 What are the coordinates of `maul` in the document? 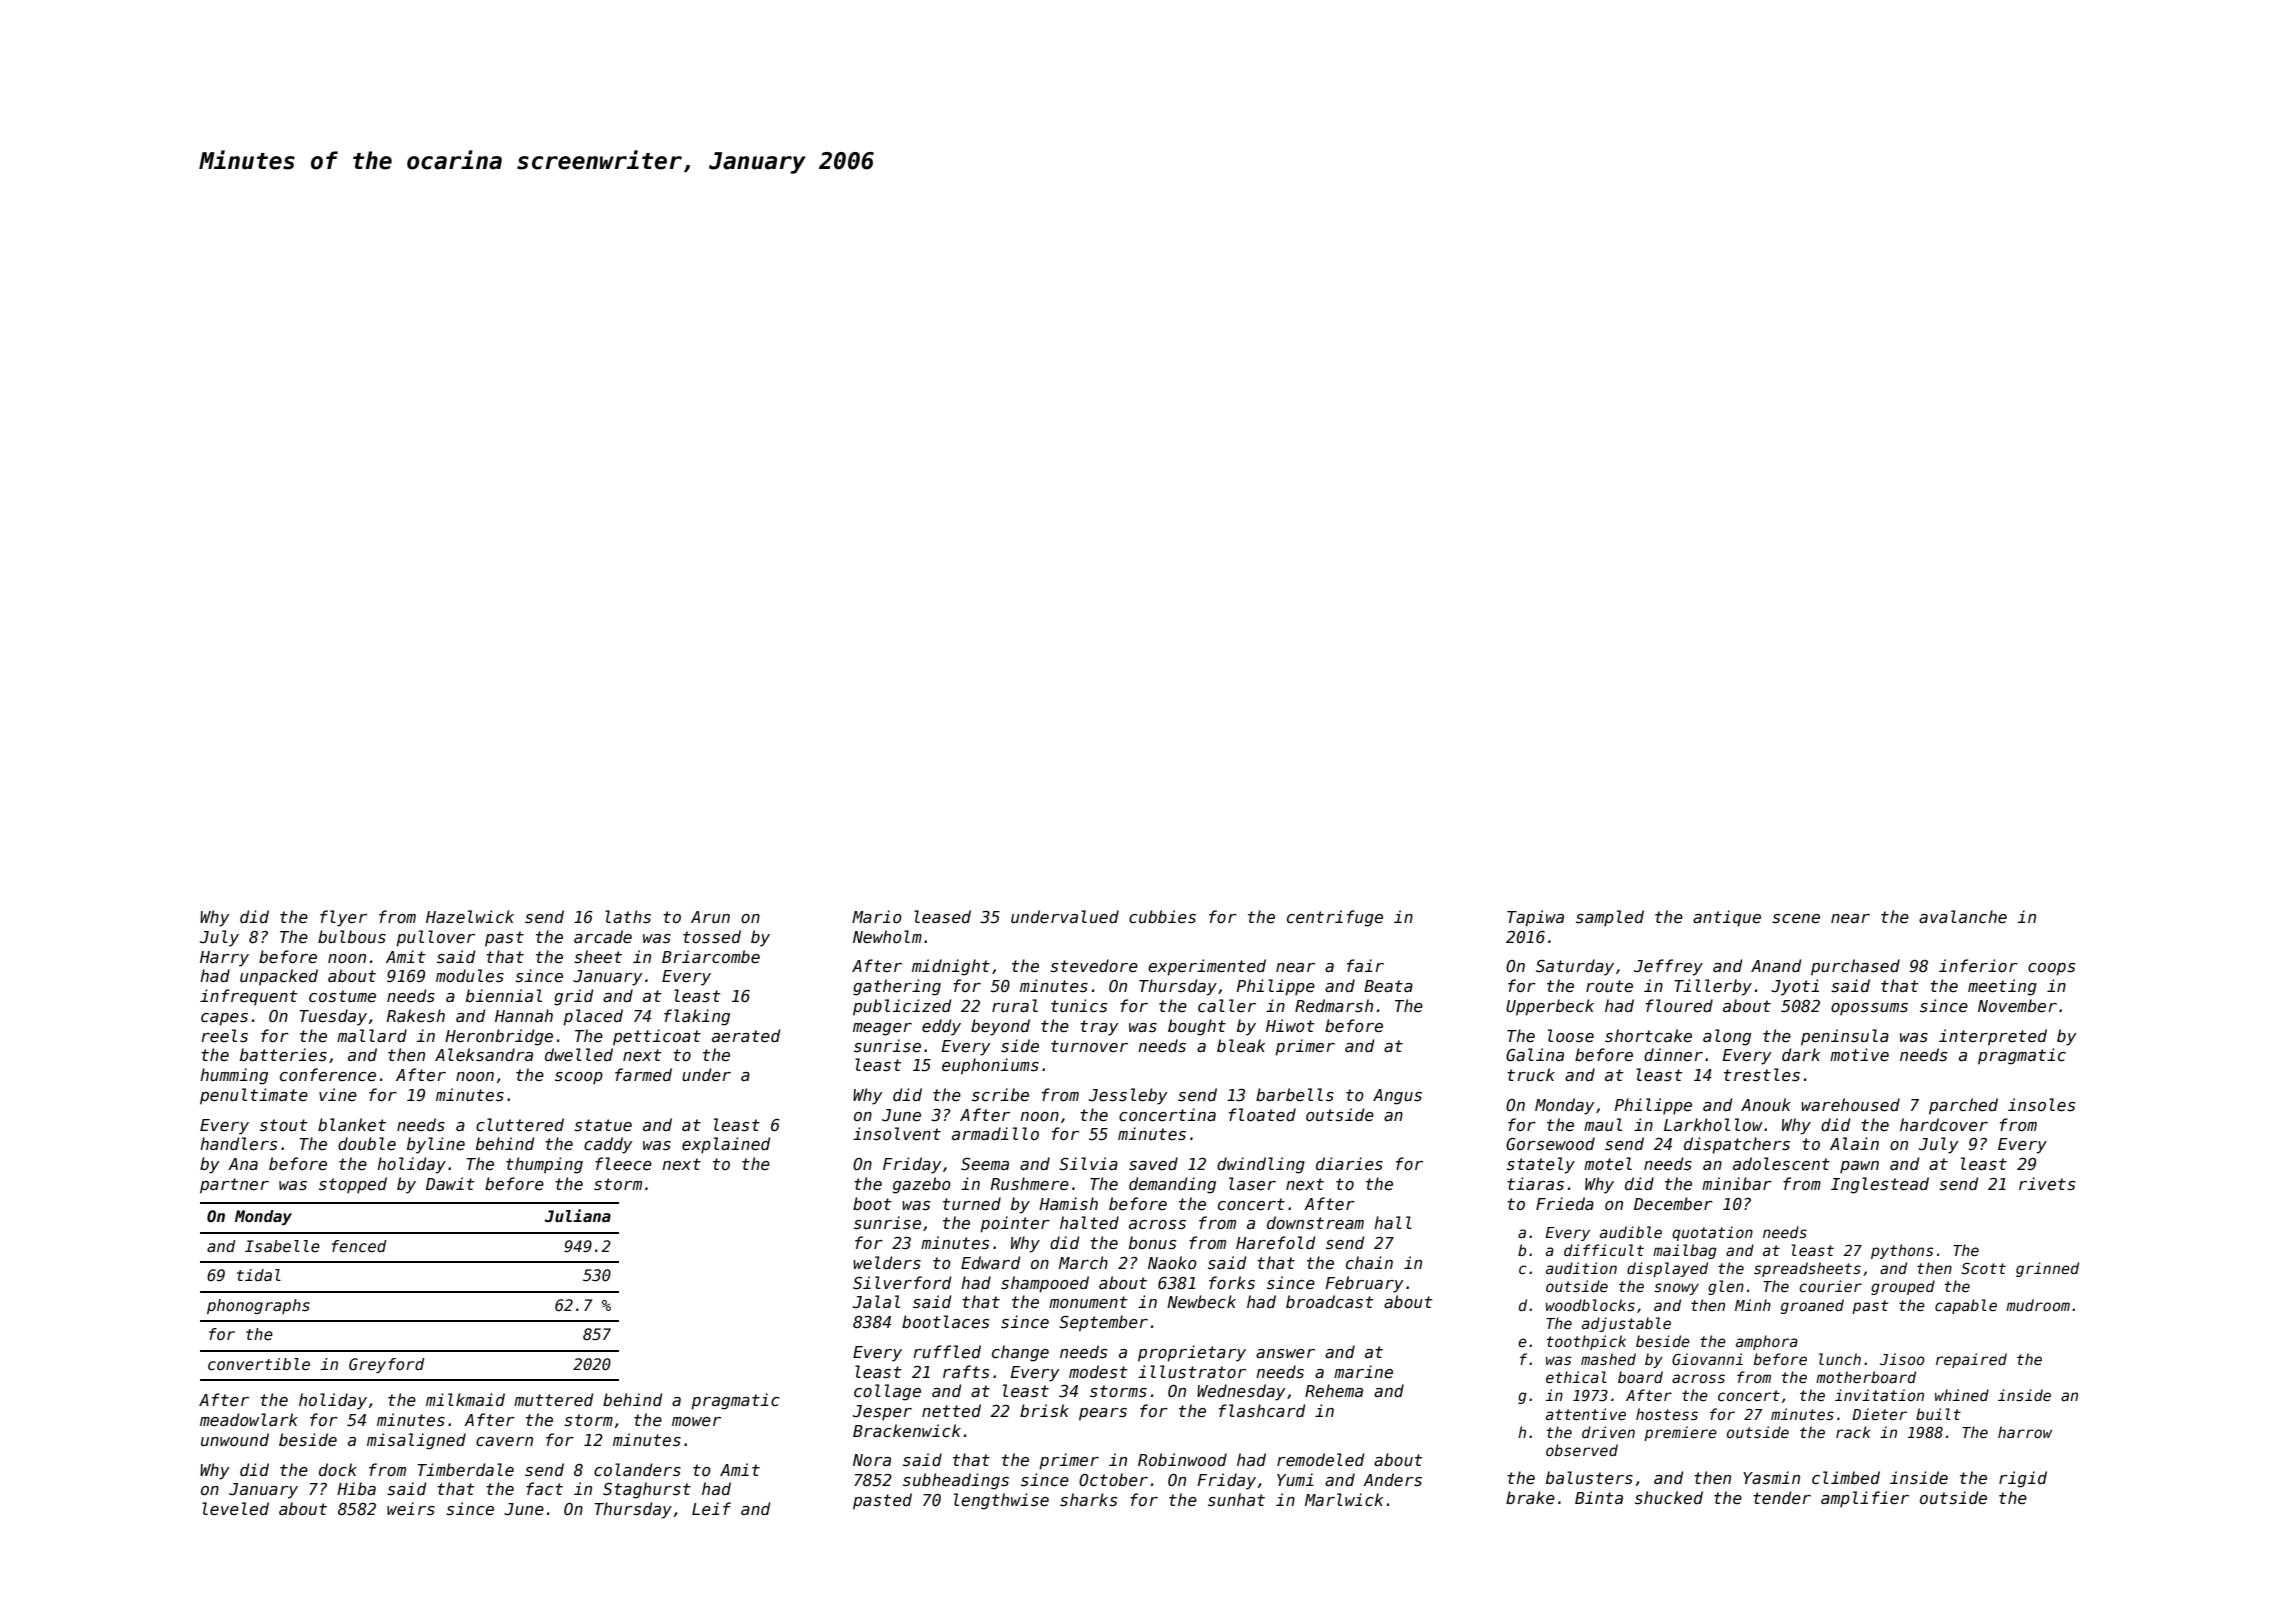 It's located at (1603, 1124).
